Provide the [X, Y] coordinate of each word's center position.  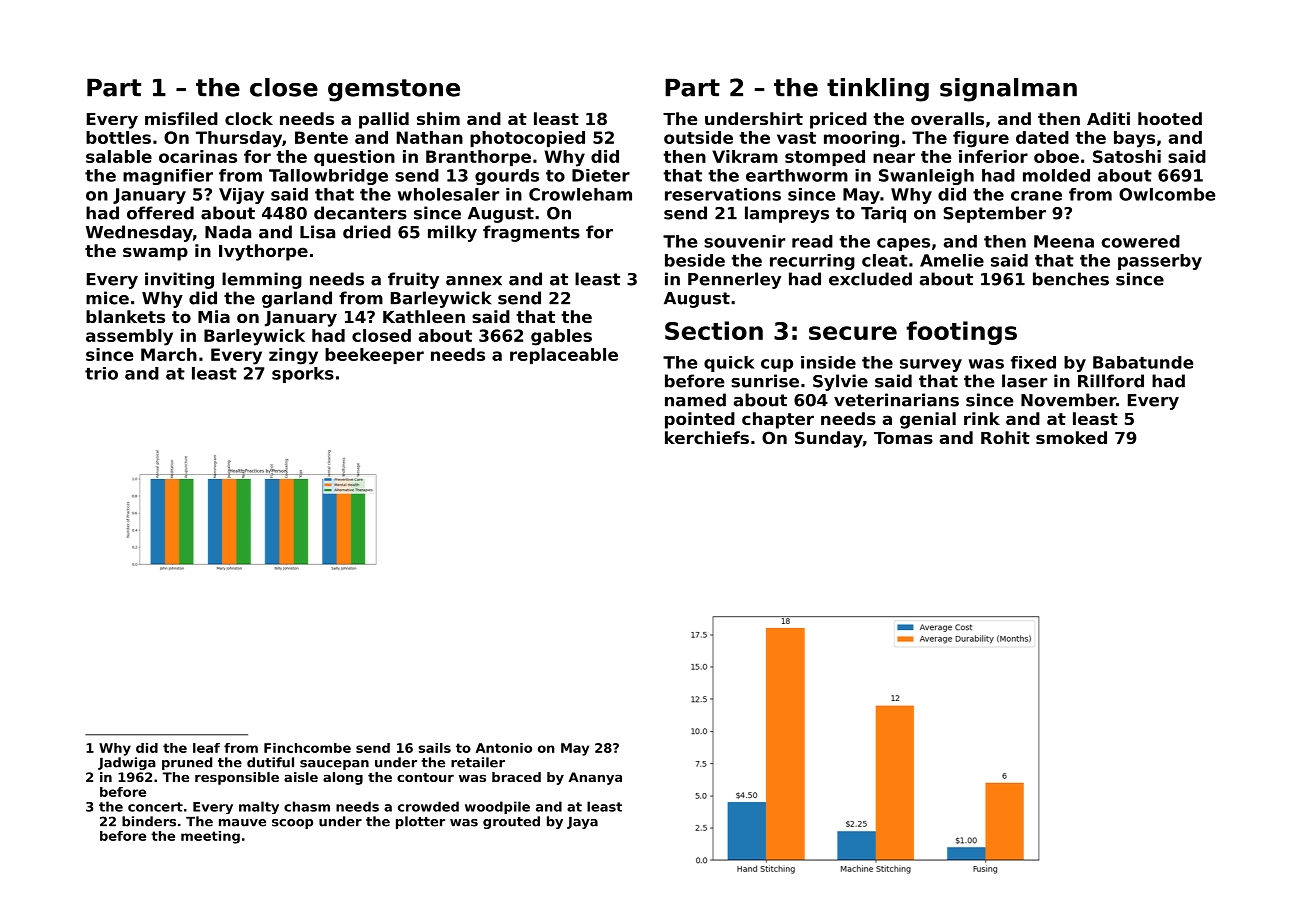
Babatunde [1143, 362]
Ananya [595, 778]
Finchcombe [307, 748]
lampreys [787, 214]
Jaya [582, 823]
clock [249, 118]
